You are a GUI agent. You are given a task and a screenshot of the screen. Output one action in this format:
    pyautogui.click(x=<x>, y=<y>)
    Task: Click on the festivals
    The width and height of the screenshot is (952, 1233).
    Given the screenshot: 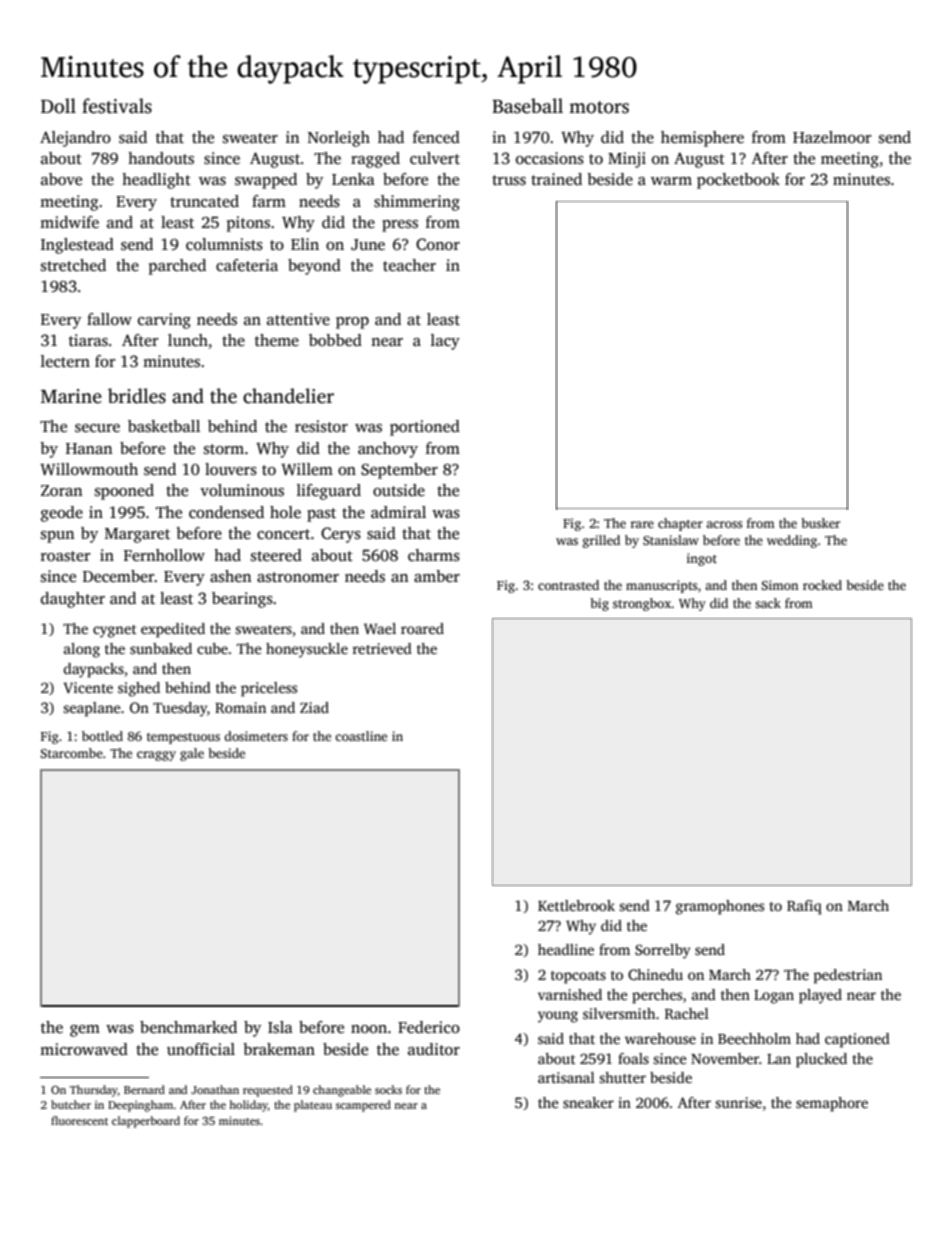 What is the action you would take?
    pyautogui.click(x=117, y=106)
